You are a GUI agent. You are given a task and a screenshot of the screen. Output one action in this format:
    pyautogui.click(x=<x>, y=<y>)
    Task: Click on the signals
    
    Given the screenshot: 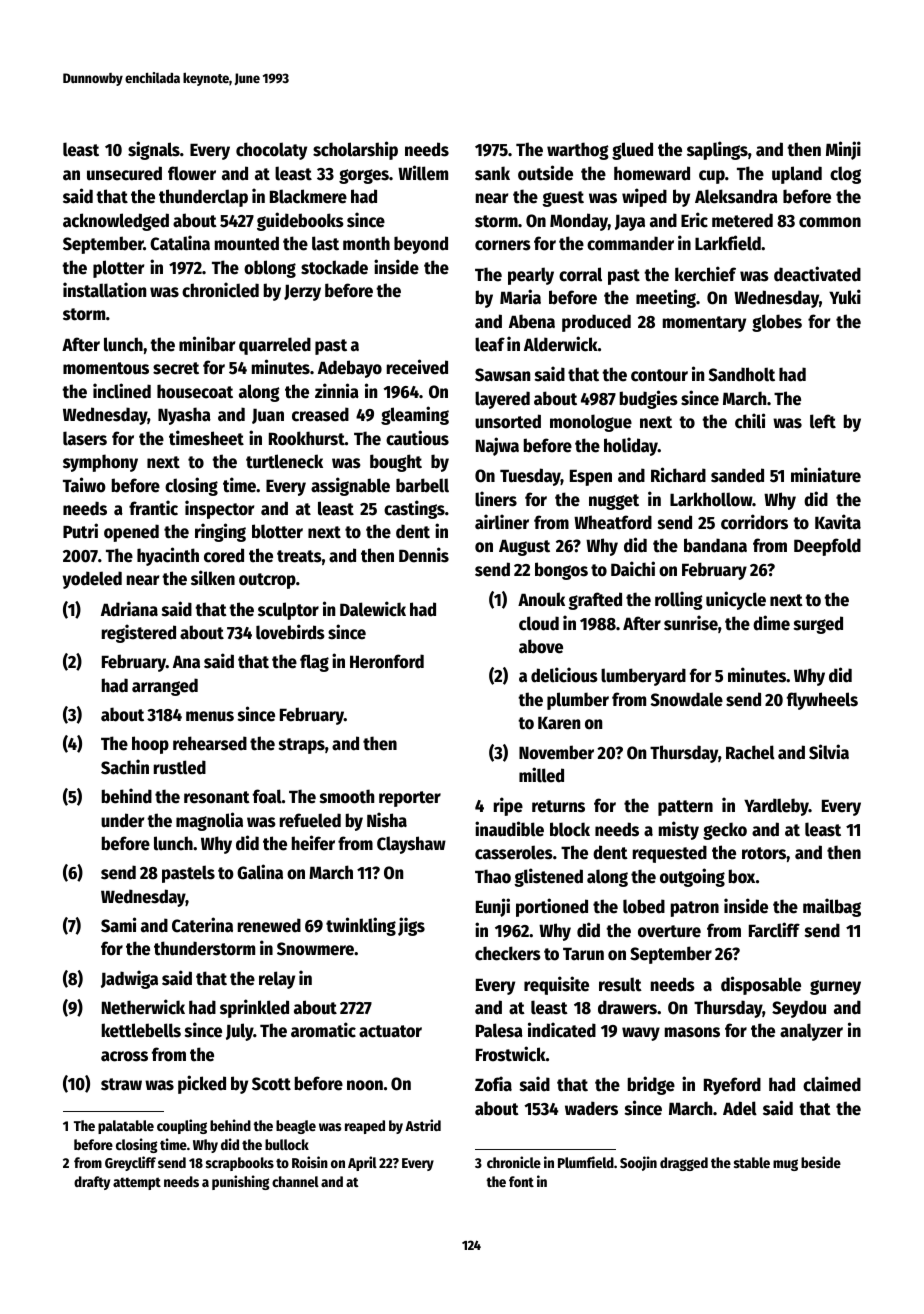 What is the action you would take?
    pyautogui.click(x=154, y=150)
